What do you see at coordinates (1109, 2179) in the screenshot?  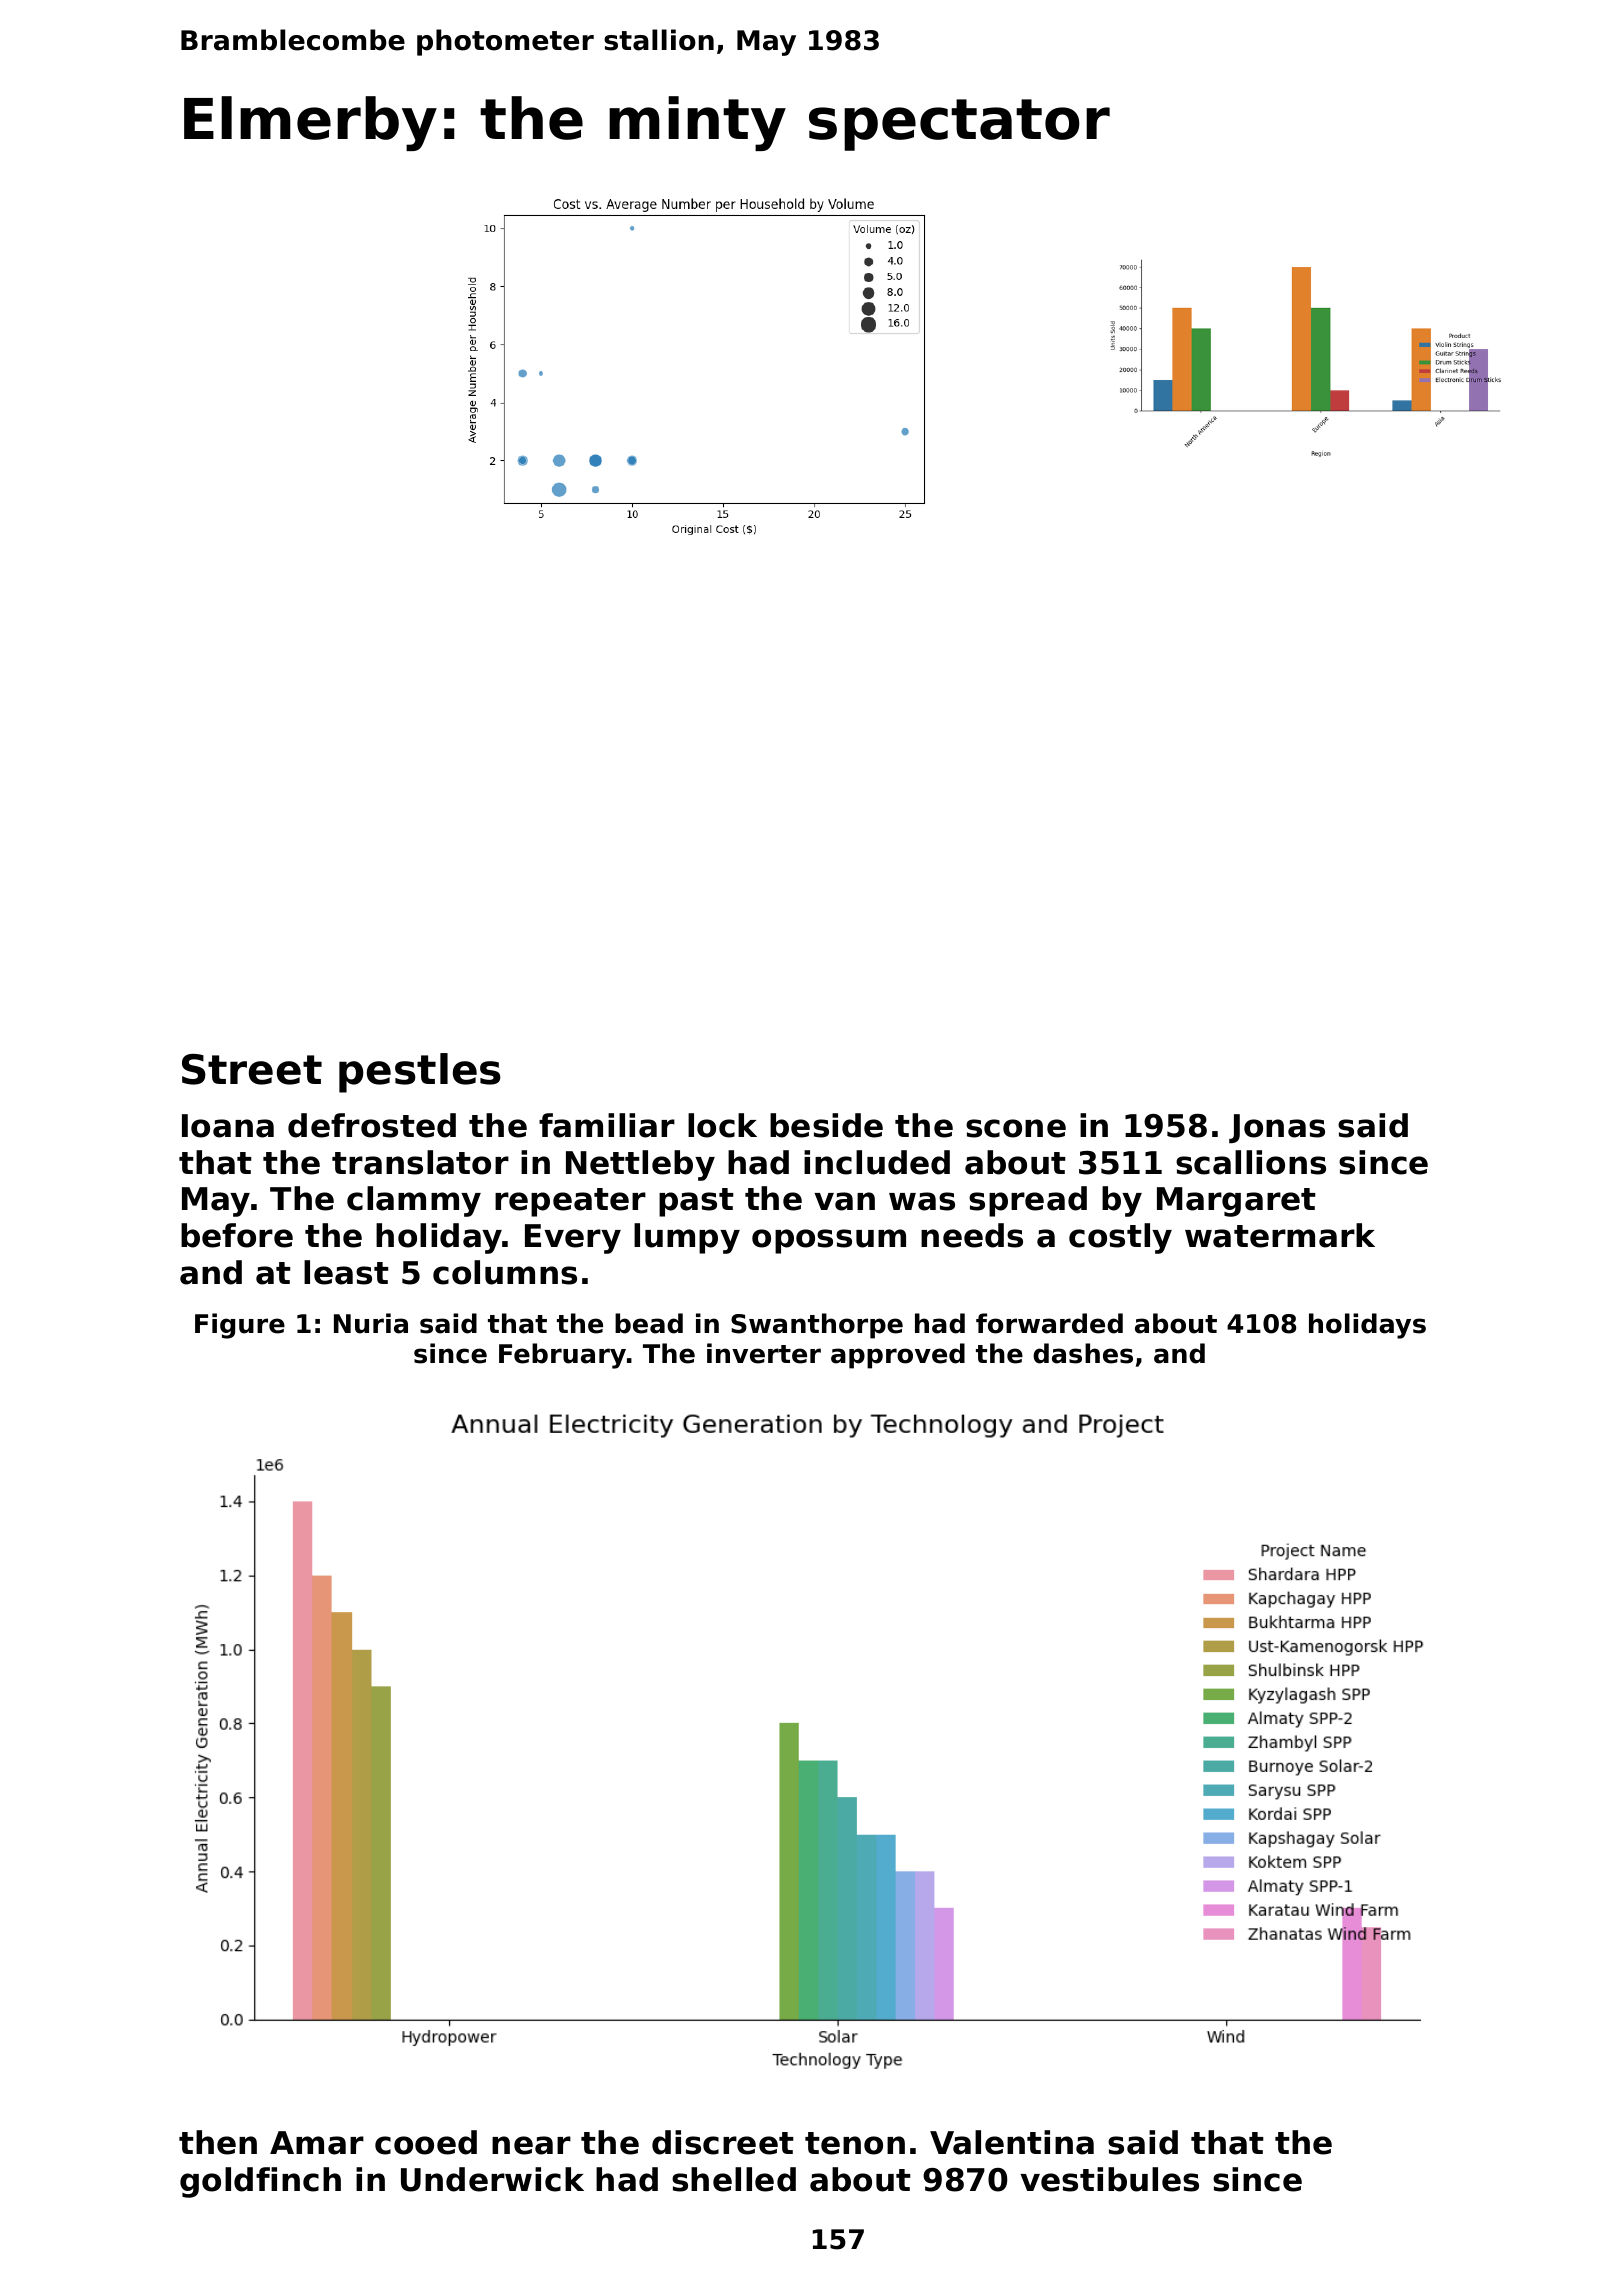 I see `vestibules` at bounding box center [1109, 2179].
